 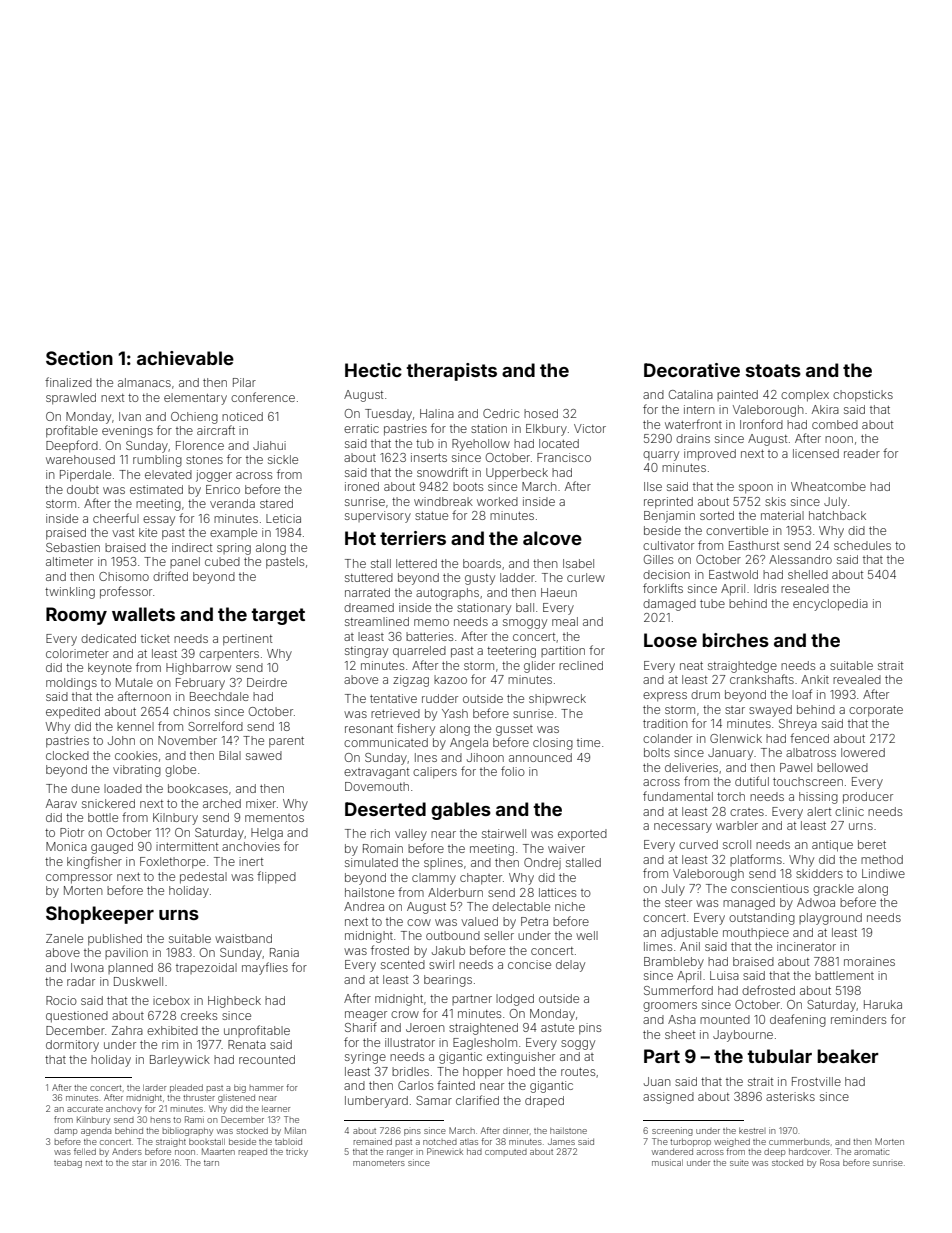 What do you see at coordinates (388, 415) in the page?
I see `Tuesday` at bounding box center [388, 415].
